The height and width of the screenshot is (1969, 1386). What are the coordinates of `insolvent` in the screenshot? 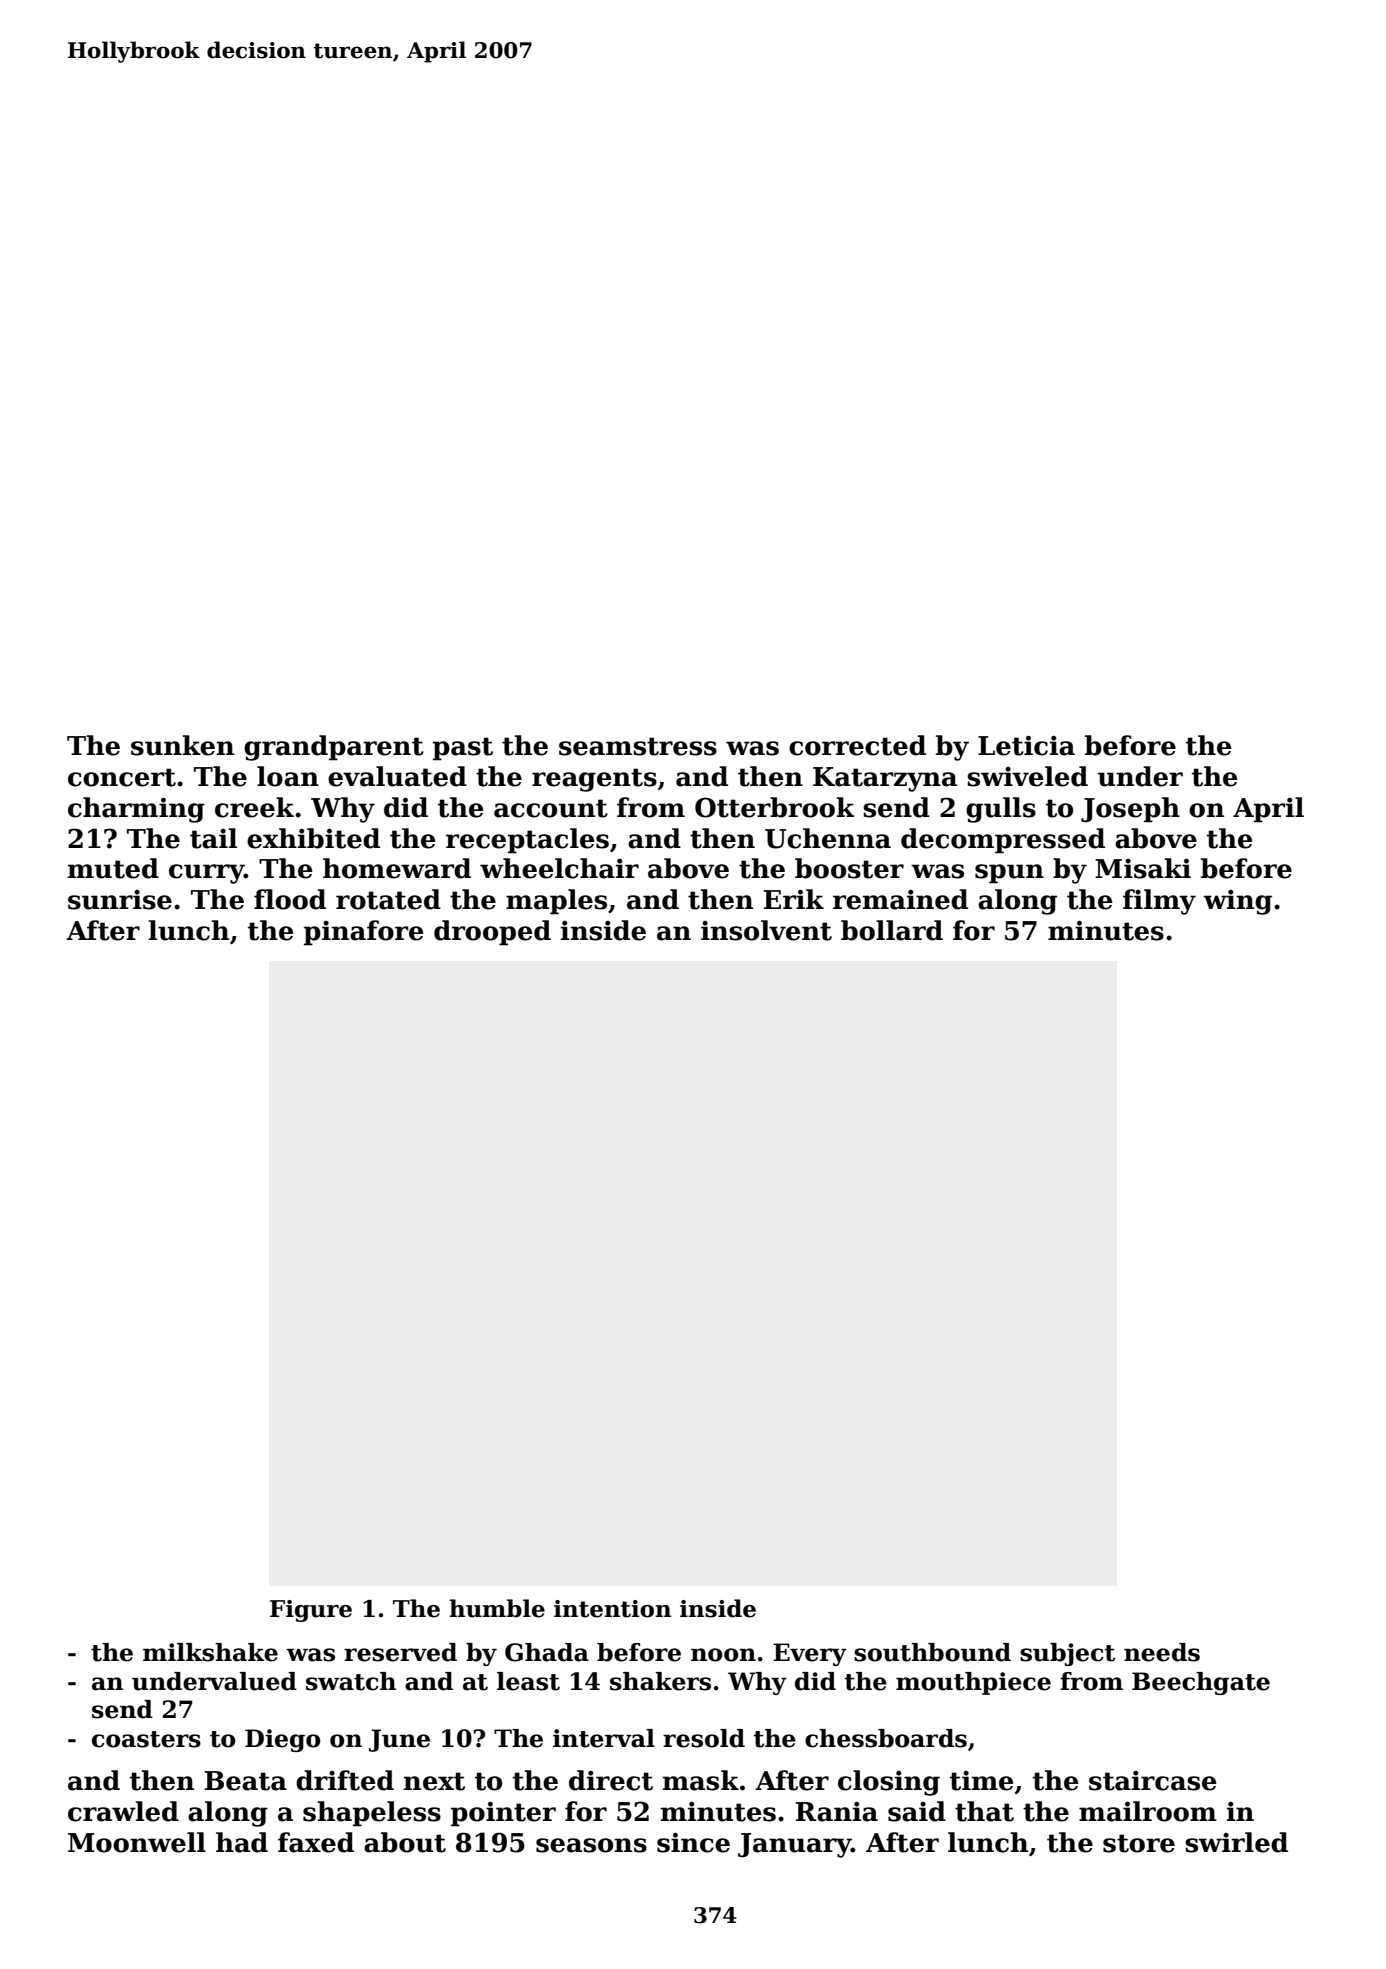 It's located at (766, 930).
